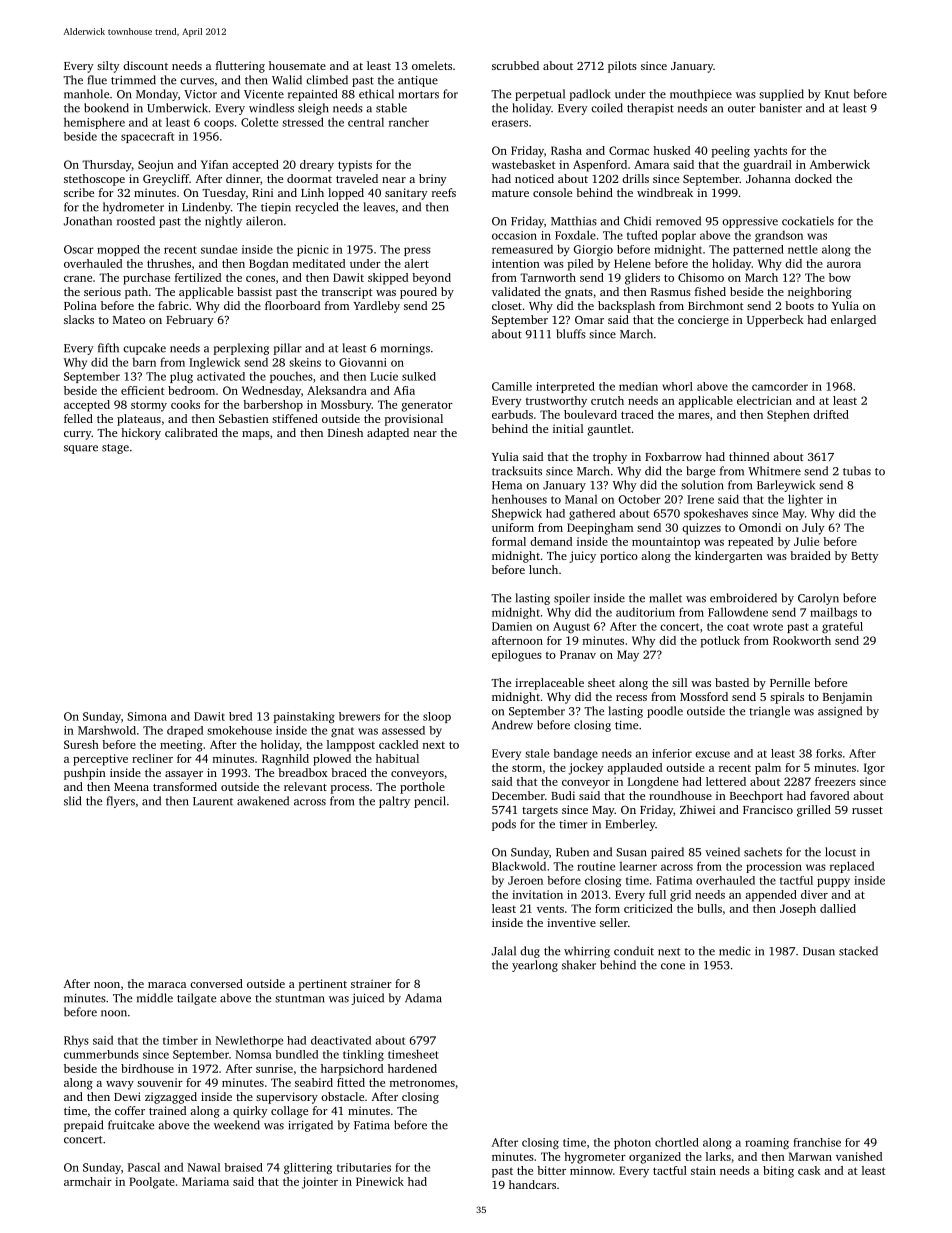 The image size is (952, 1233). I want to click on Budi, so click(563, 795).
